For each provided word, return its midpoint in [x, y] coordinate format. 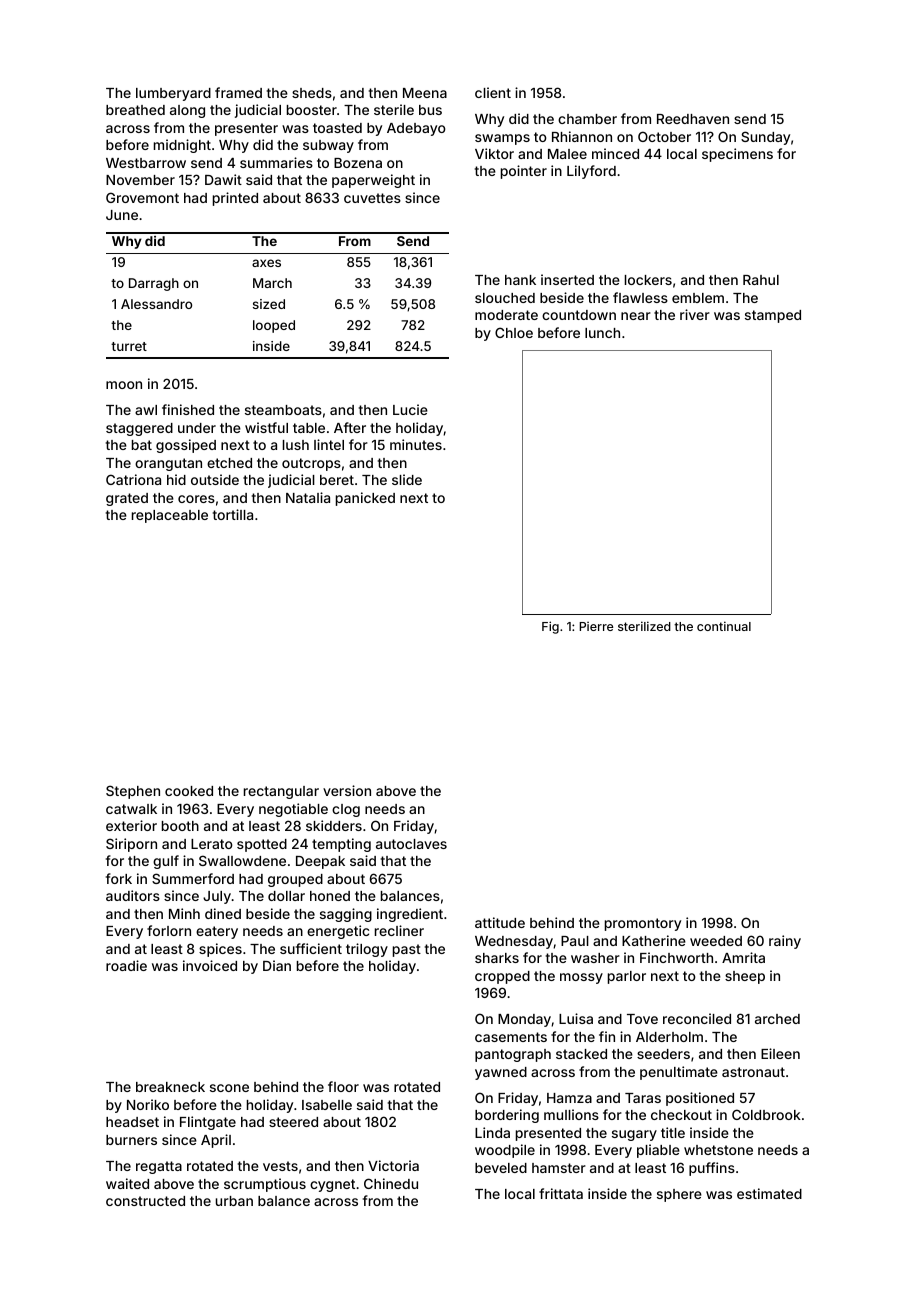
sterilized [644, 626]
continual [724, 626]
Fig [550, 627]
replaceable [170, 516]
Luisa [576, 1018]
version [347, 790]
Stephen [133, 792]
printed [235, 199]
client [493, 92]
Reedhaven [693, 119]
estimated [769, 1193]
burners [131, 1140]
